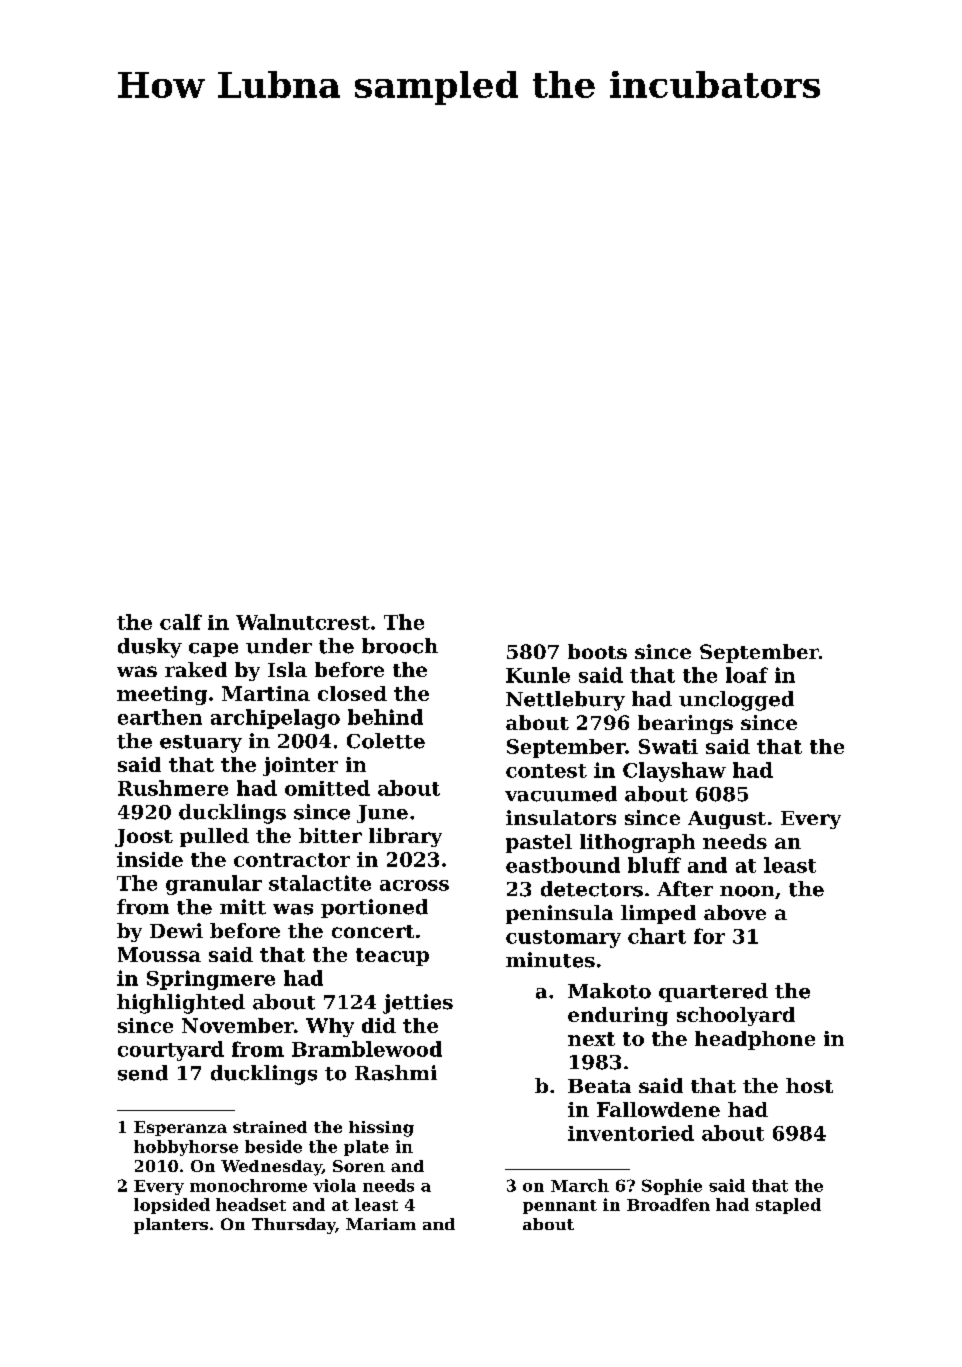 The height and width of the image is (1367, 962). I want to click on loaf, so click(747, 675).
